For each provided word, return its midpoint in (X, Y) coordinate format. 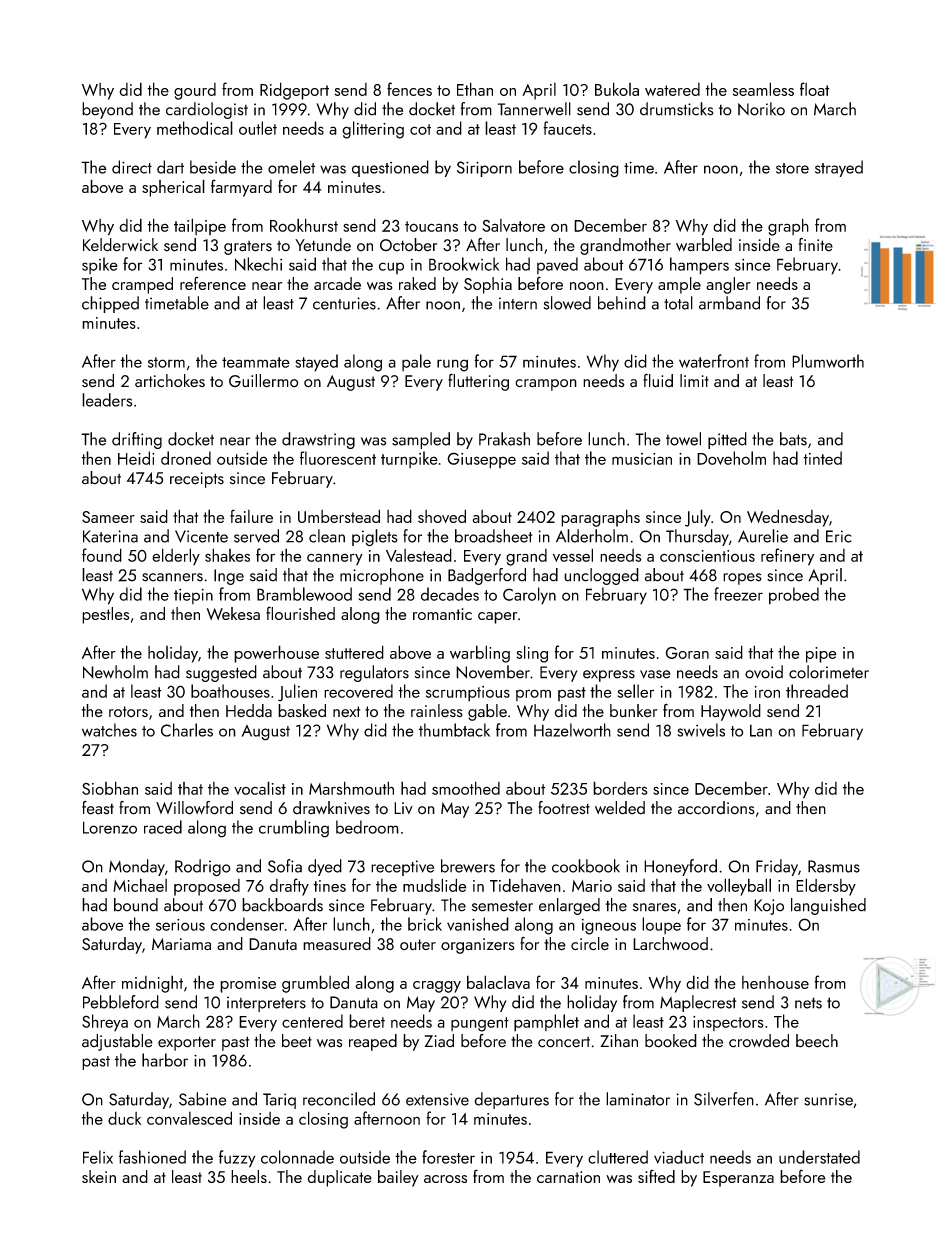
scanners (172, 577)
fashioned (152, 1157)
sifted (656, 1176)
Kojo (769, 907)
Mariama (181, 944)
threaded (817, 691)
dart (170, 167)
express (609, 676)
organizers (478, 946)
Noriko (761, 109)
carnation (568, 1177)
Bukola (617, 89)
